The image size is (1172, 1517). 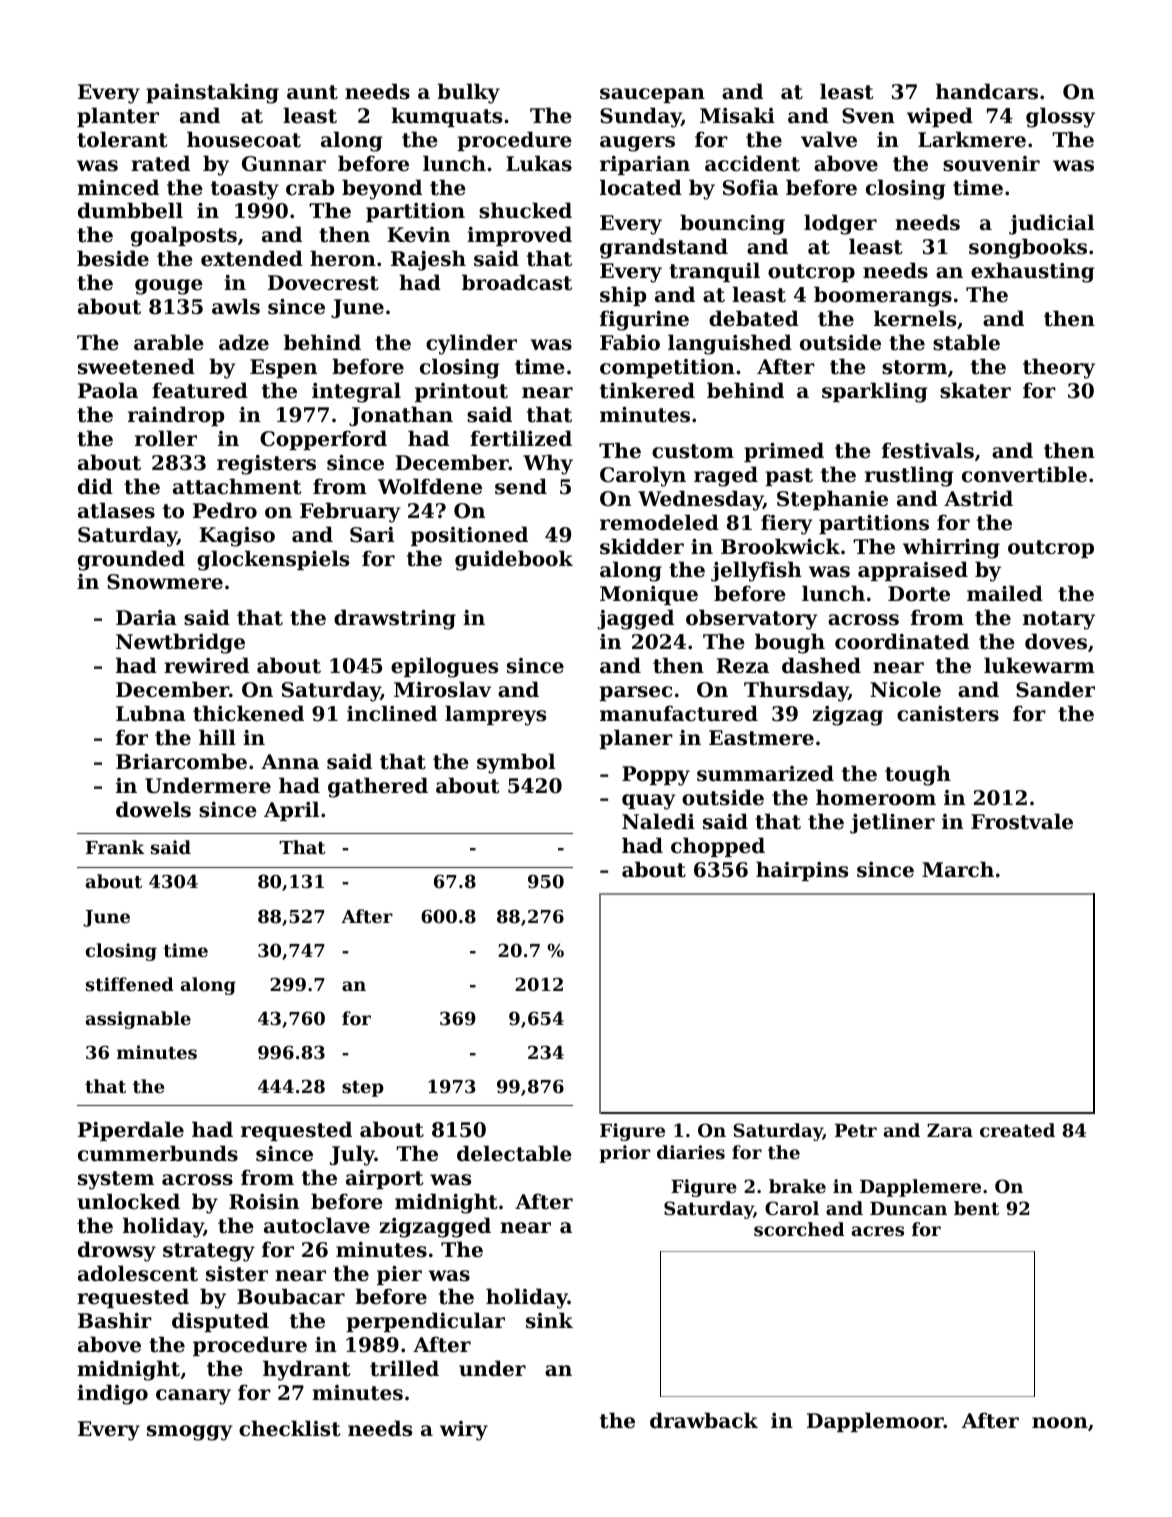 What do you see at coordinates (118, 117) in the page?
I see `planter` at bounding box center [118, 117].
